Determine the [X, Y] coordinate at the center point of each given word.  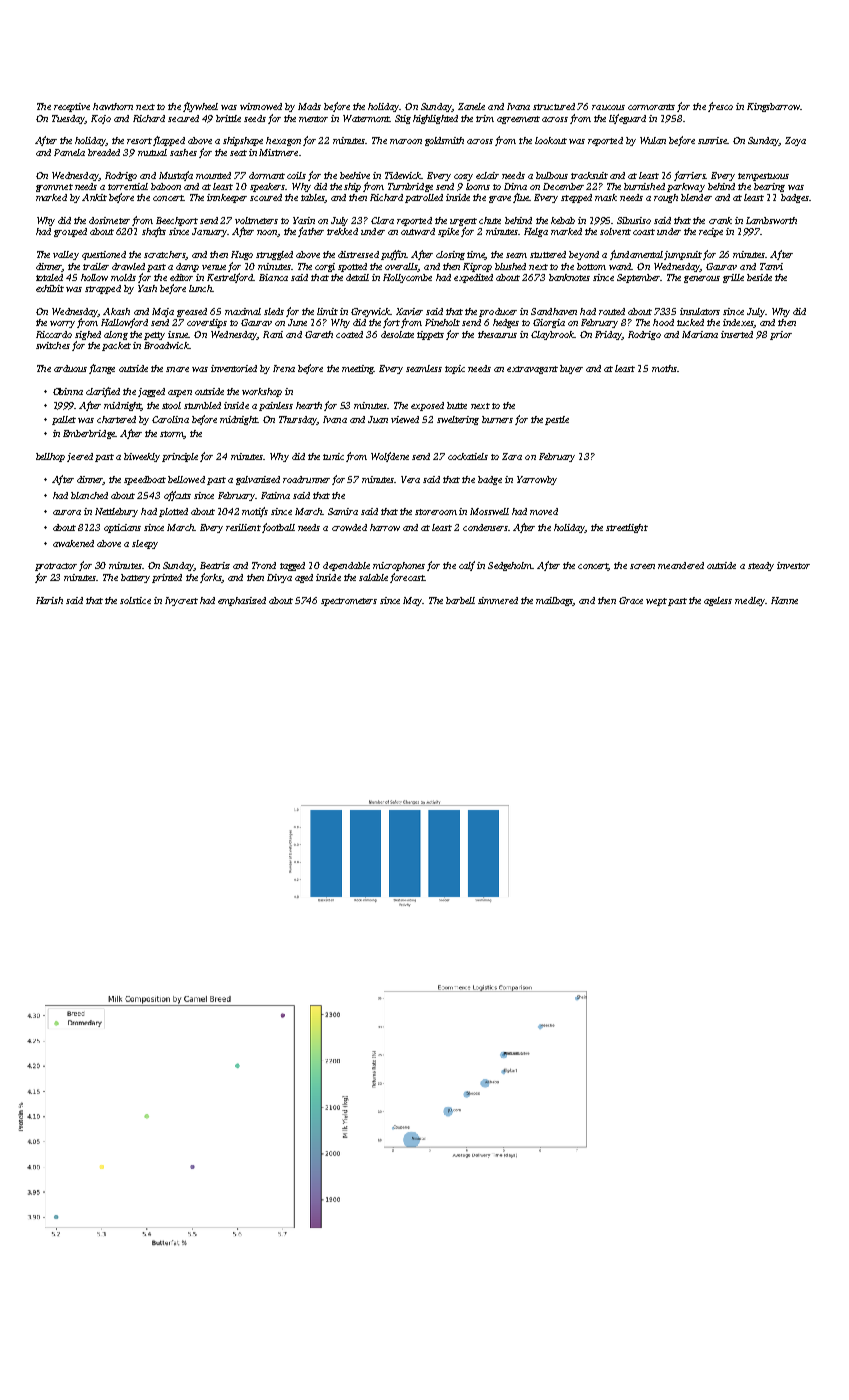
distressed [358, 254]
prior [781, 335]
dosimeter [109, 220]
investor [793, 565]
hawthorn [113, 106]
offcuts [177, 496]
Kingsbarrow [773, 107]
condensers [486, 527]
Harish [49, 600]
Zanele [471, 106]
